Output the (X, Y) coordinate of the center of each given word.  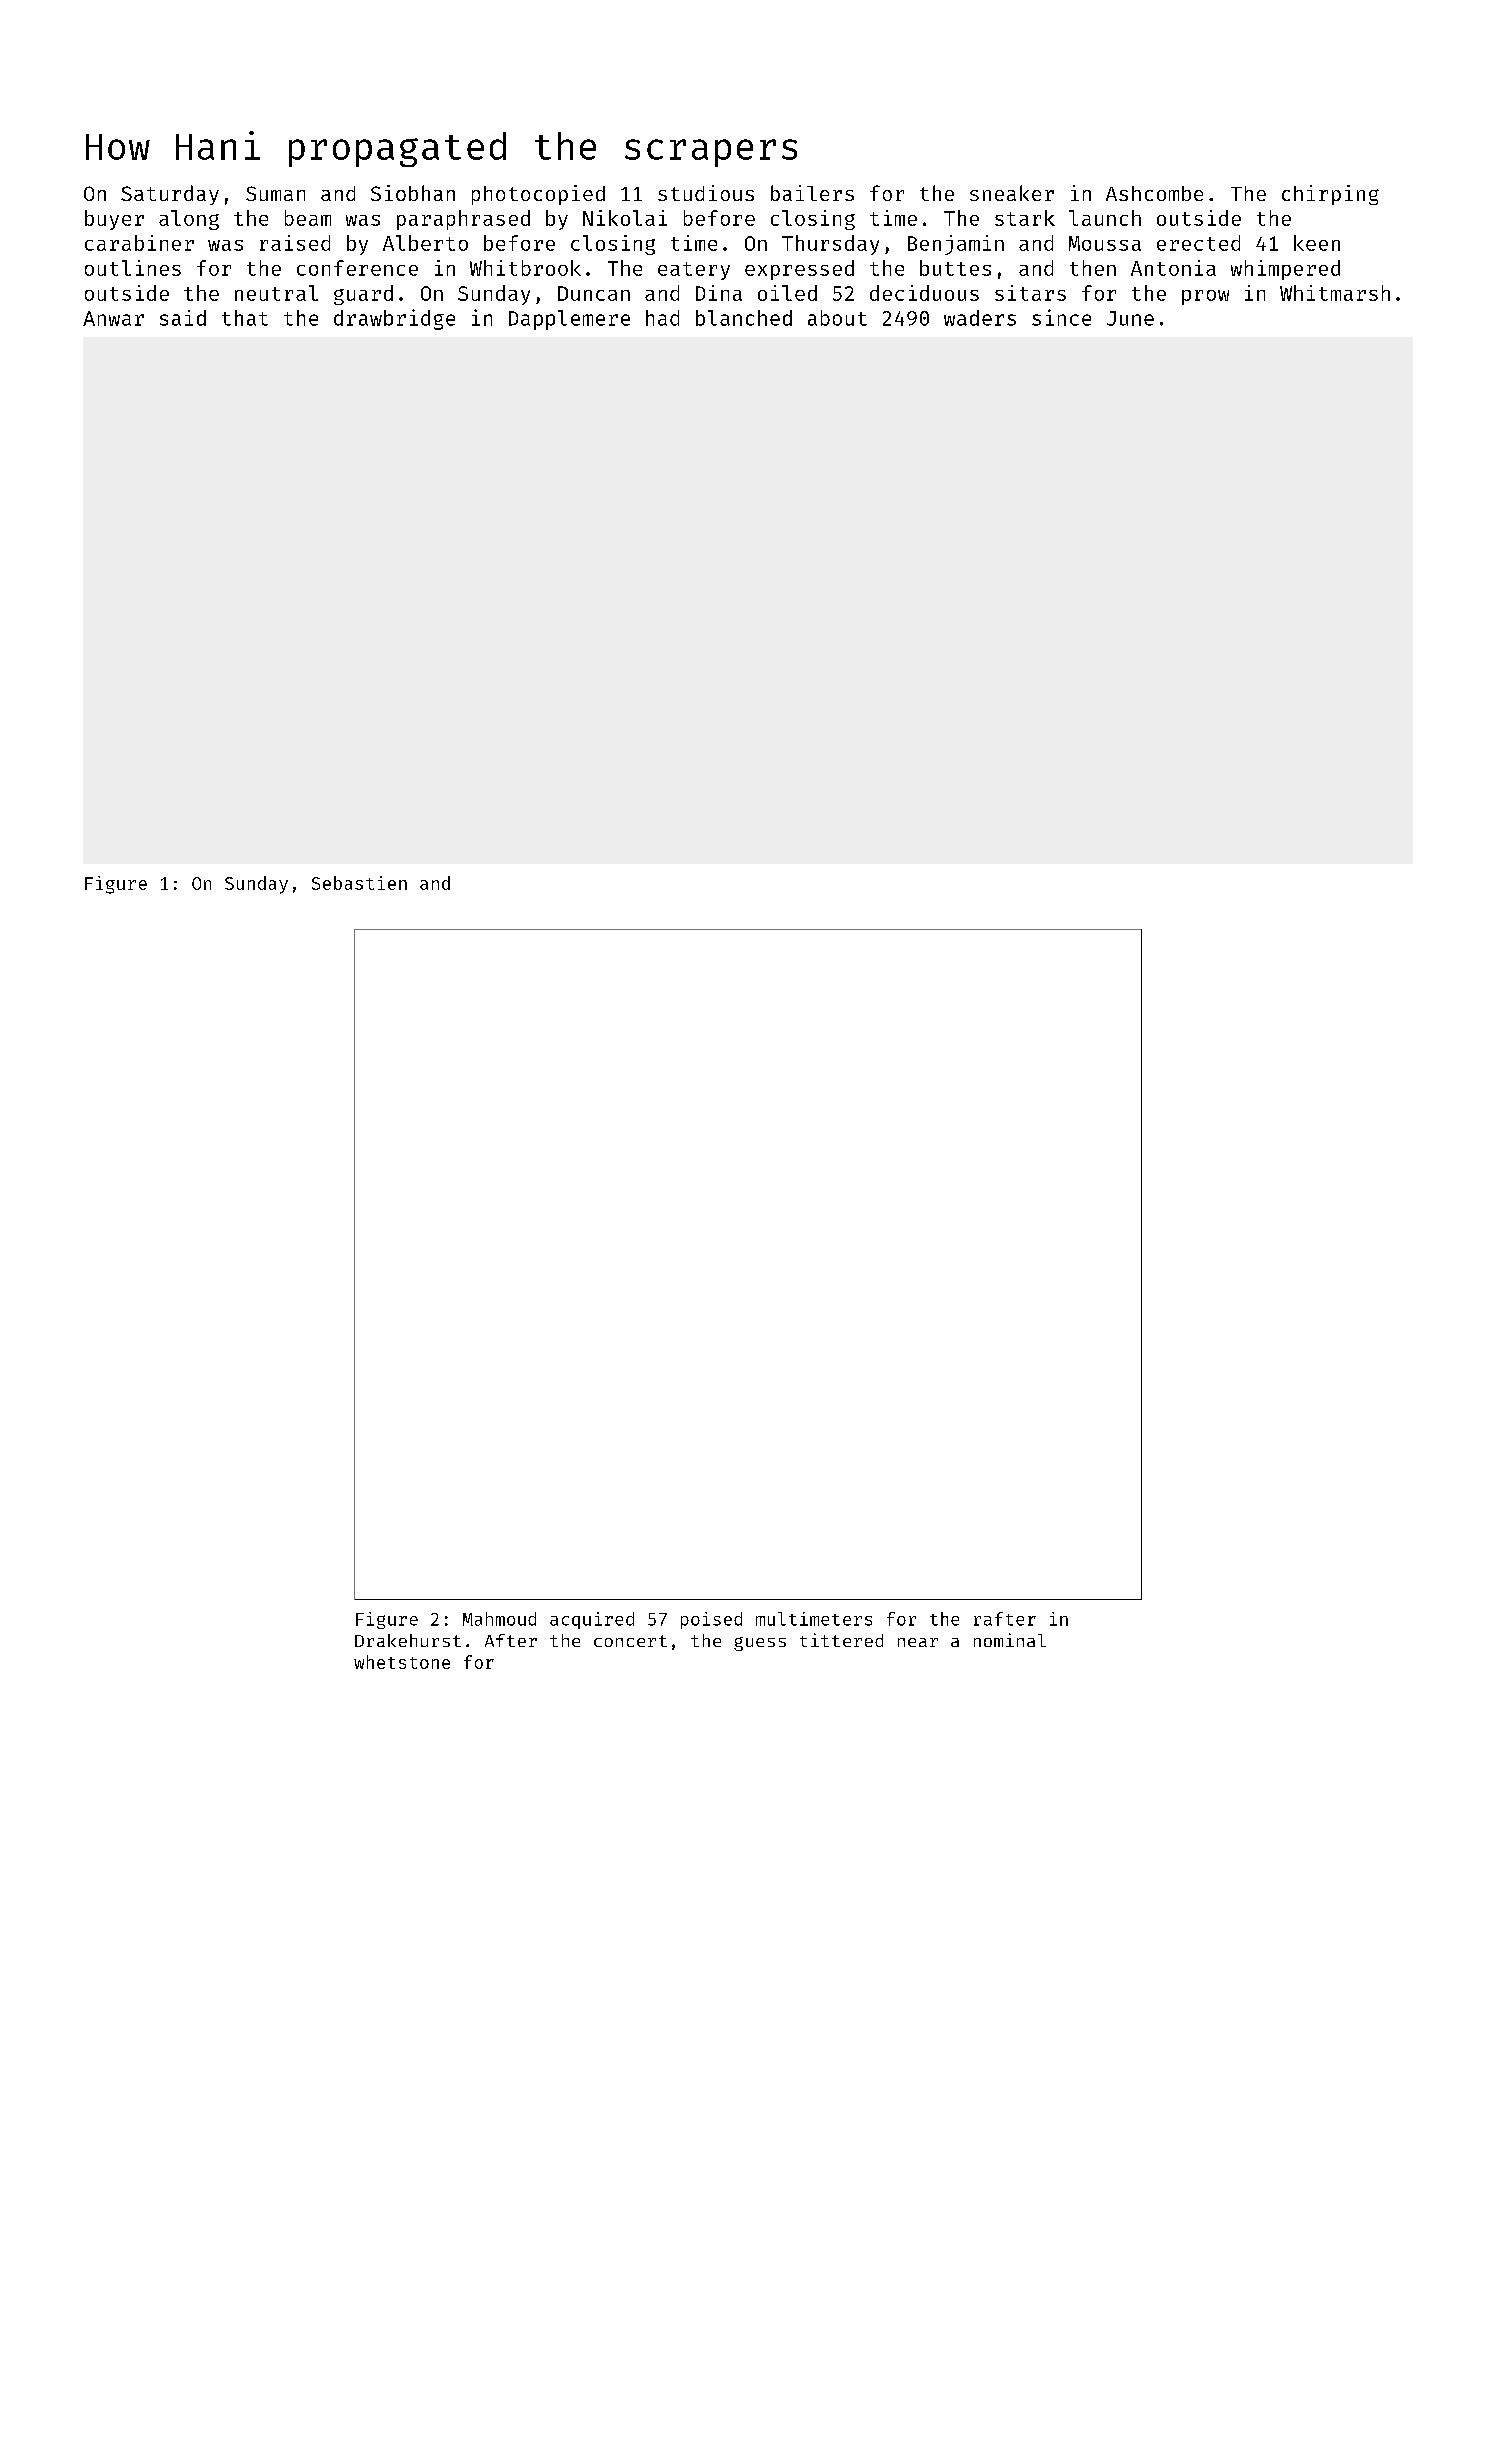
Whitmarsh (1335, 293)
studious (706, 193)
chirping (1330, 195)
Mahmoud (499, 1619)
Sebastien (359, 883)
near (918, 1642)
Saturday (170, 195)
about (837, 318)
